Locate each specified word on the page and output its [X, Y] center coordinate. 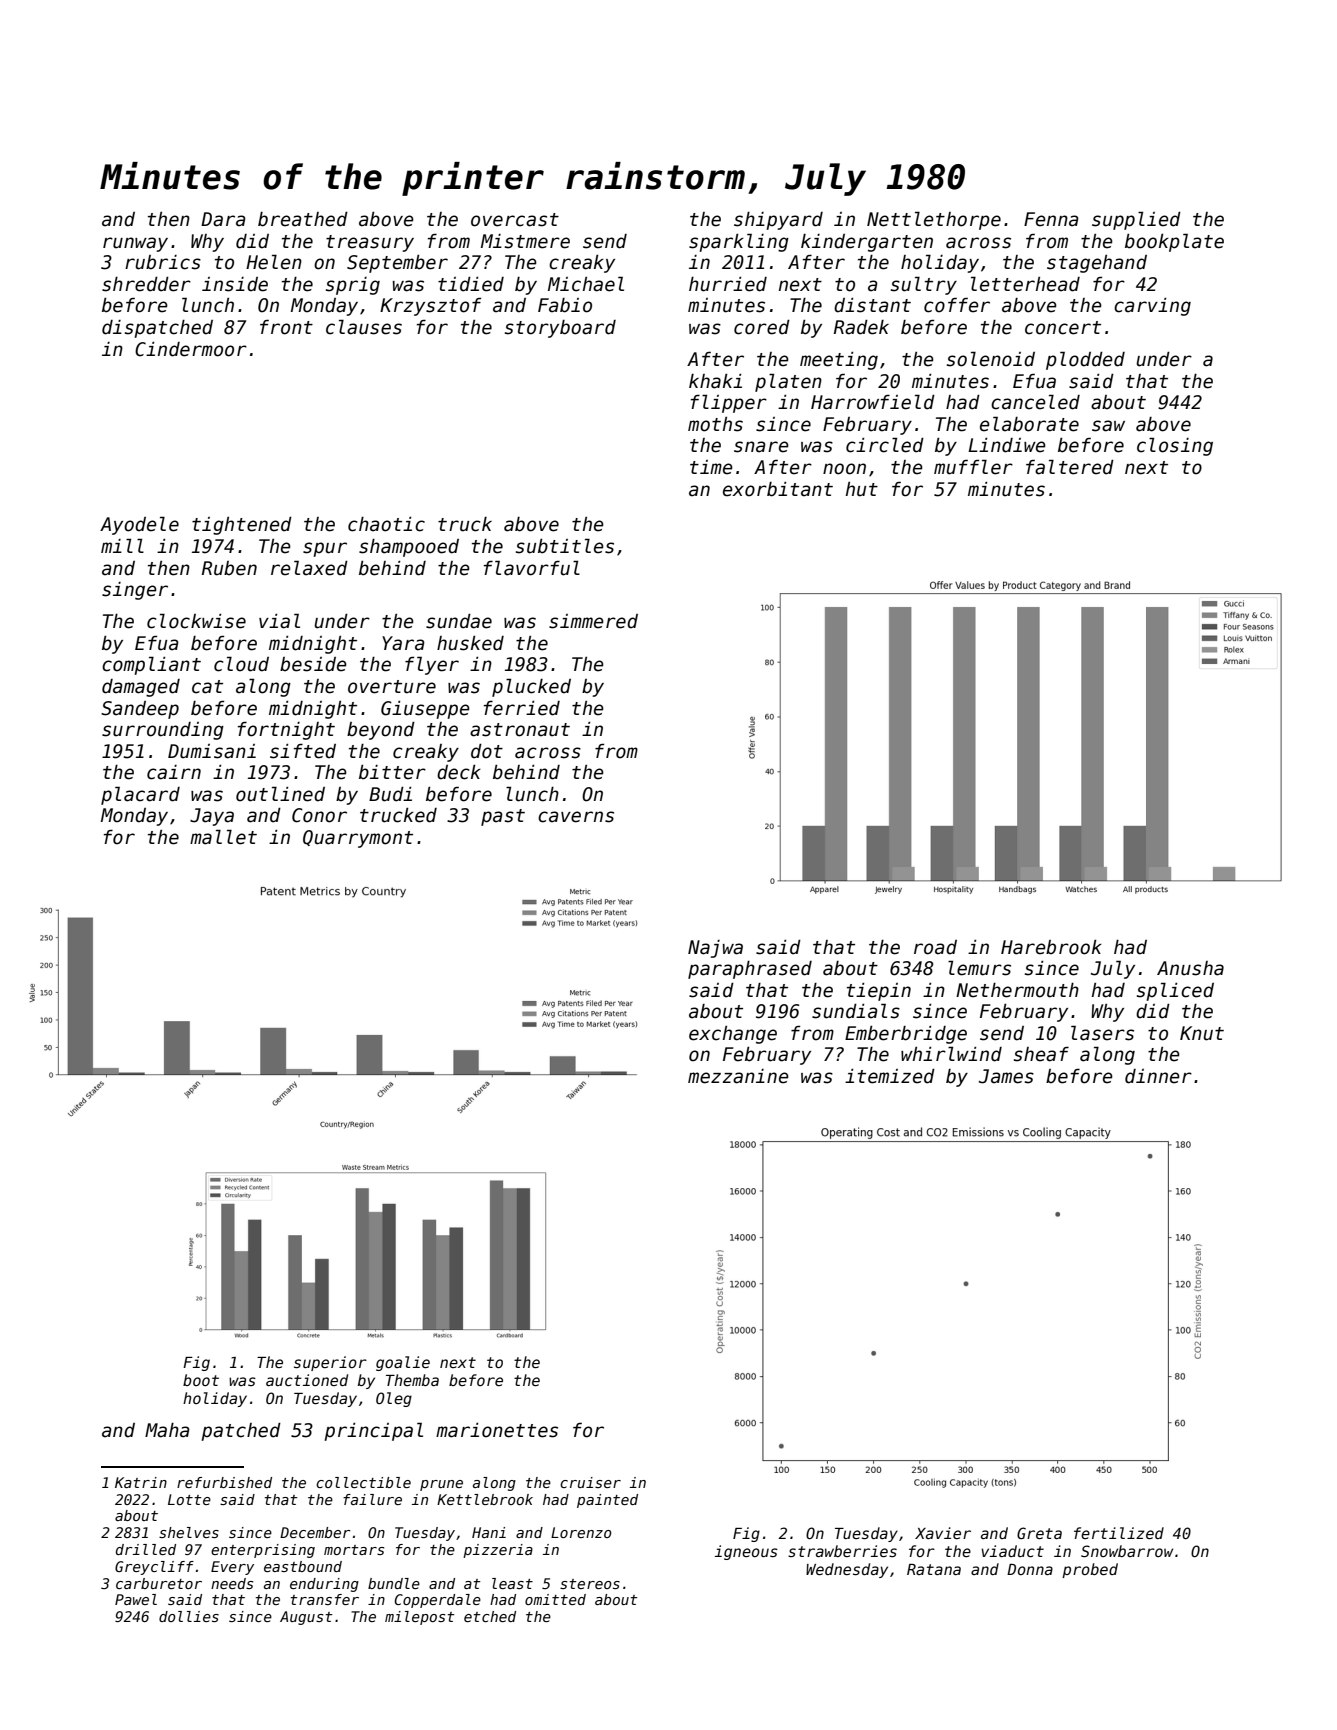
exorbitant [778, 489]
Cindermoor [191, 349]
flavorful [532, 568]
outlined [280, 794]
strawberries [842, 1551]
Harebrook [1051, 947]
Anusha [1190, 968]
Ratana [934, 1569]
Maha [167, 1430]
